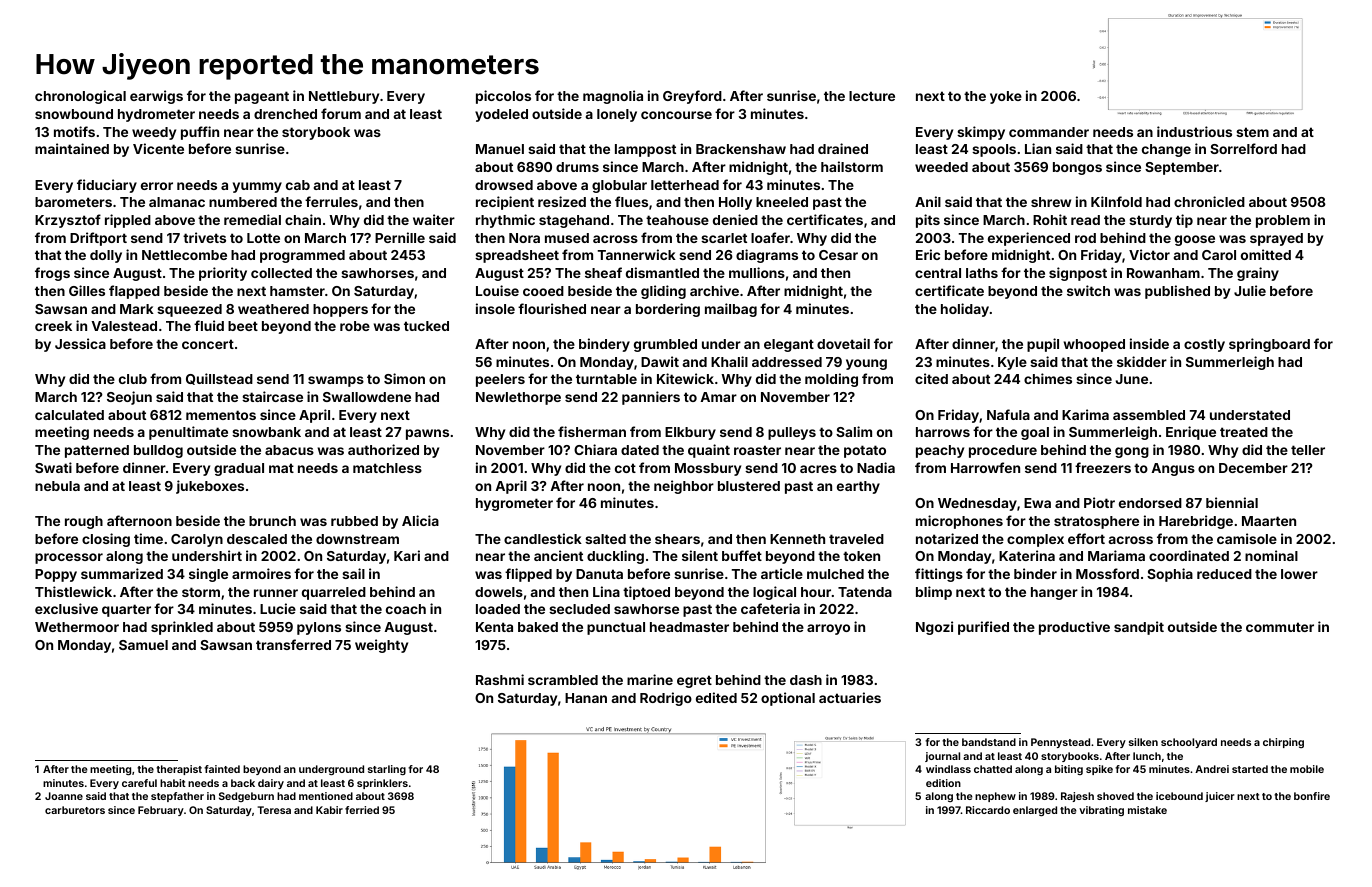 The height and width of the screenshot is (887, 1372). I want to click on Kyle, so click(1012, 363).
